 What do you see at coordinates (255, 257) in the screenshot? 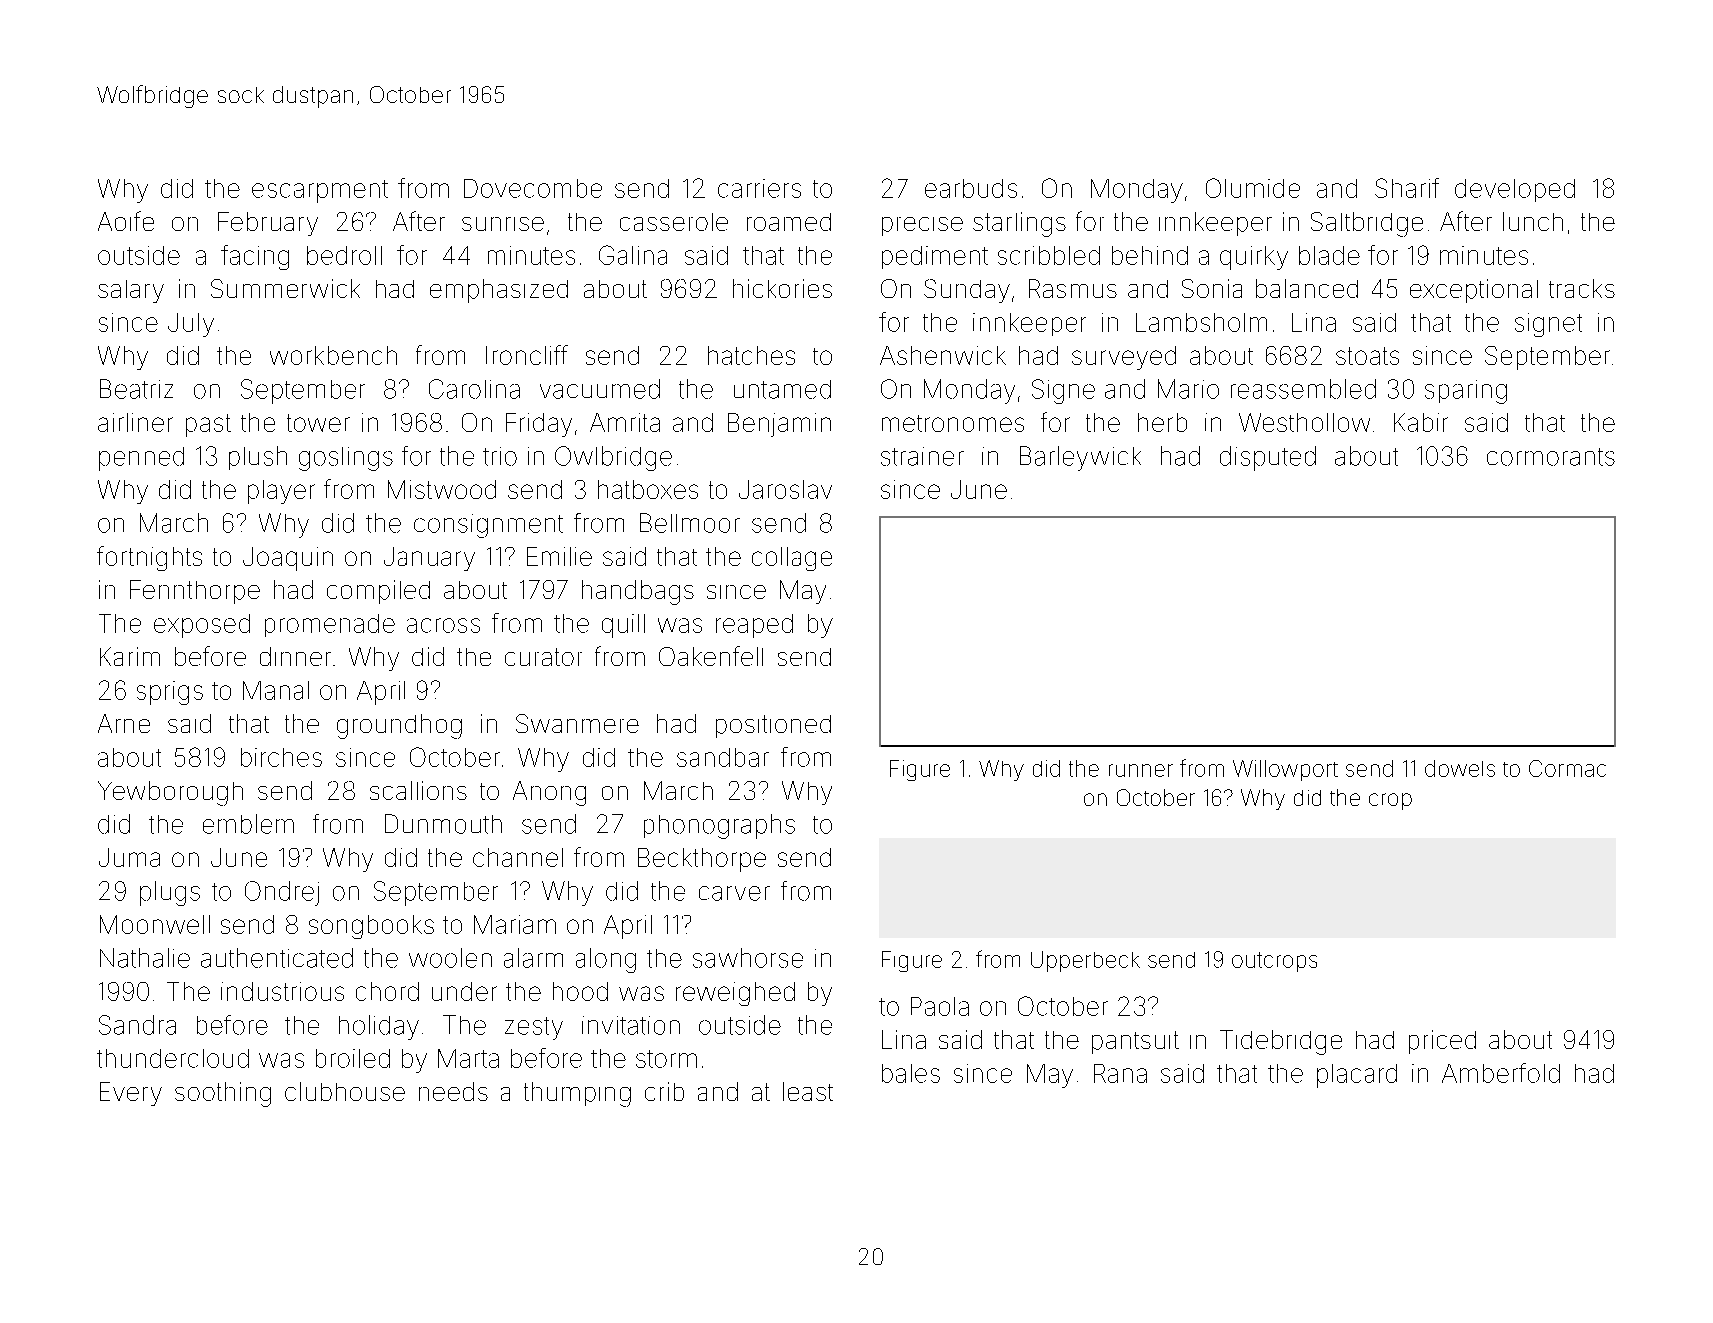
I see `facing` at bounding box center [255, 257].
